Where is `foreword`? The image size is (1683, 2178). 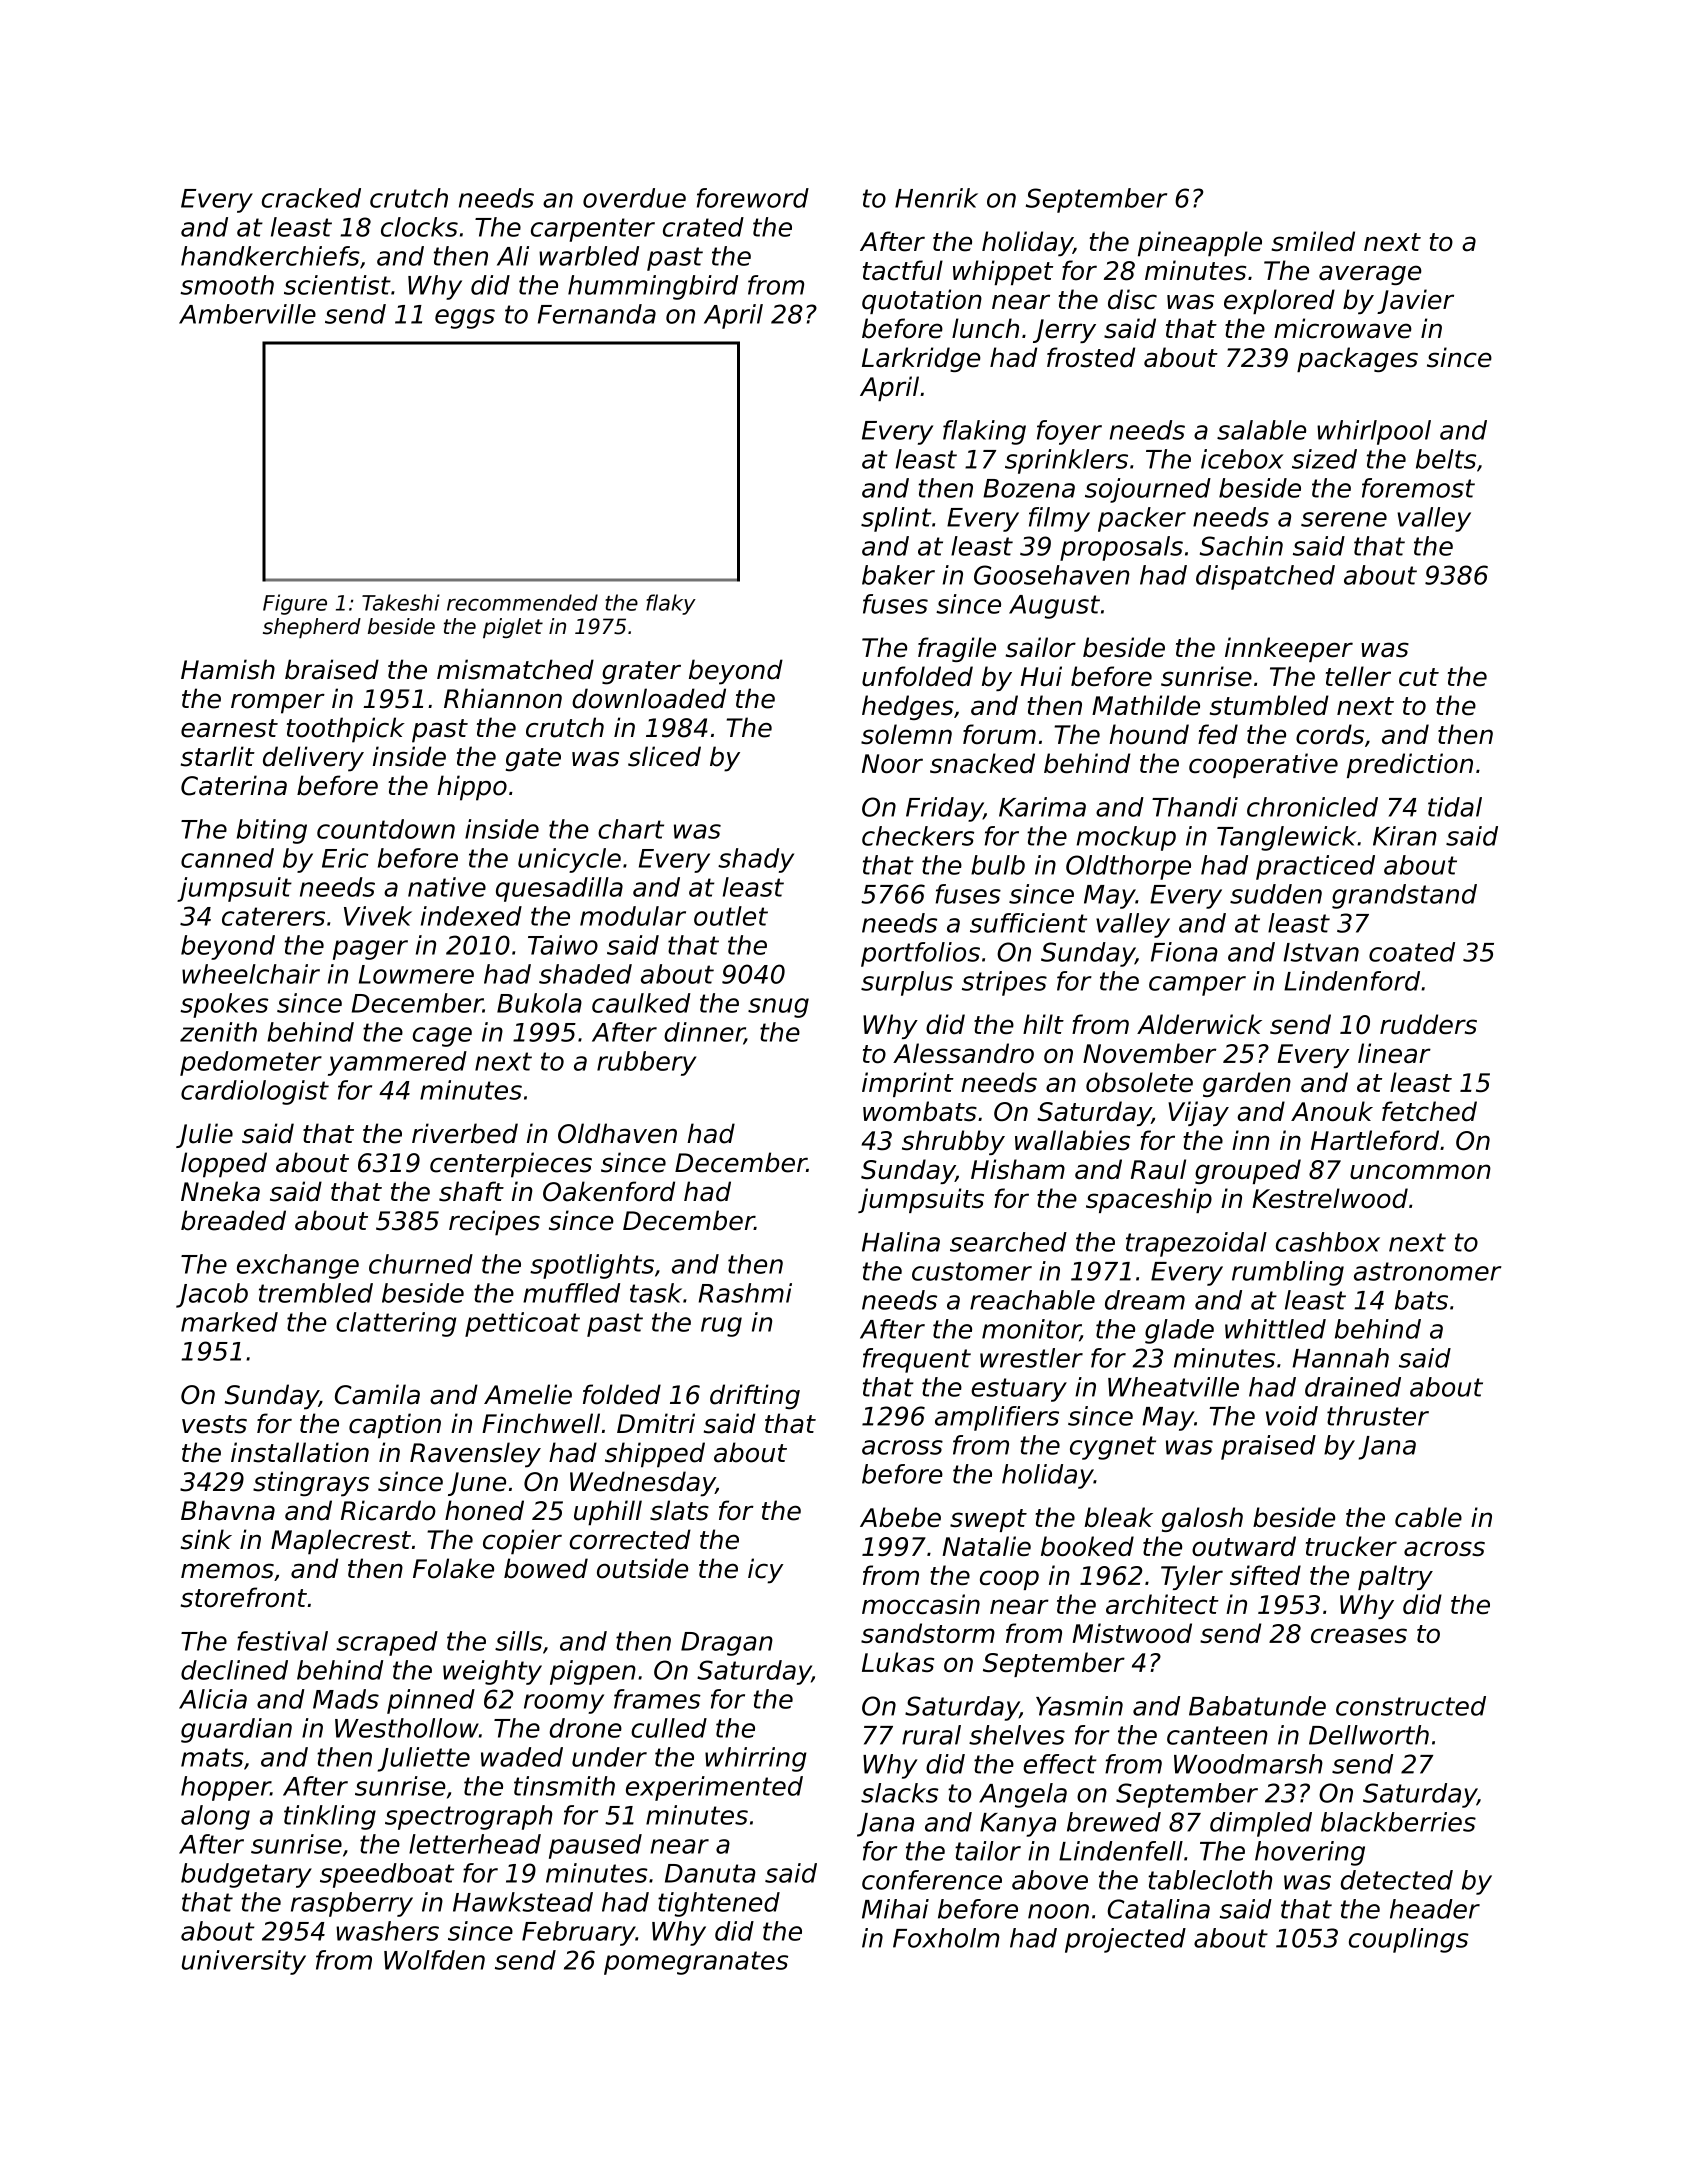
foreword is located at coordinates (753, 198).
